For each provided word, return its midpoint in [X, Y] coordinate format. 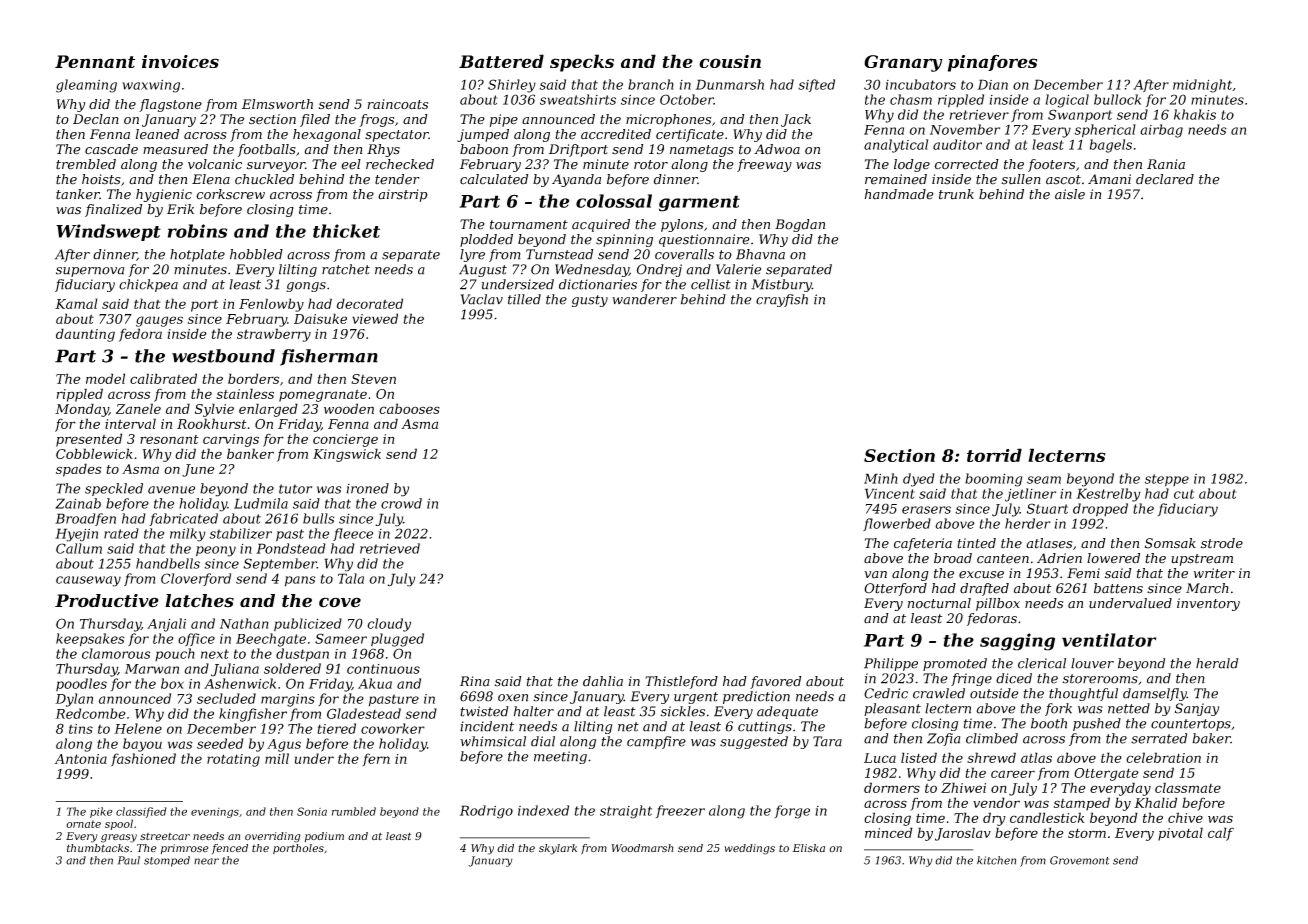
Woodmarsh [642, 848]
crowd [401, 503]
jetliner [1030, 495]
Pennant [95, 61]
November [965, 129]
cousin [730, 61]
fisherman [329, 357]
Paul [129, 860]
